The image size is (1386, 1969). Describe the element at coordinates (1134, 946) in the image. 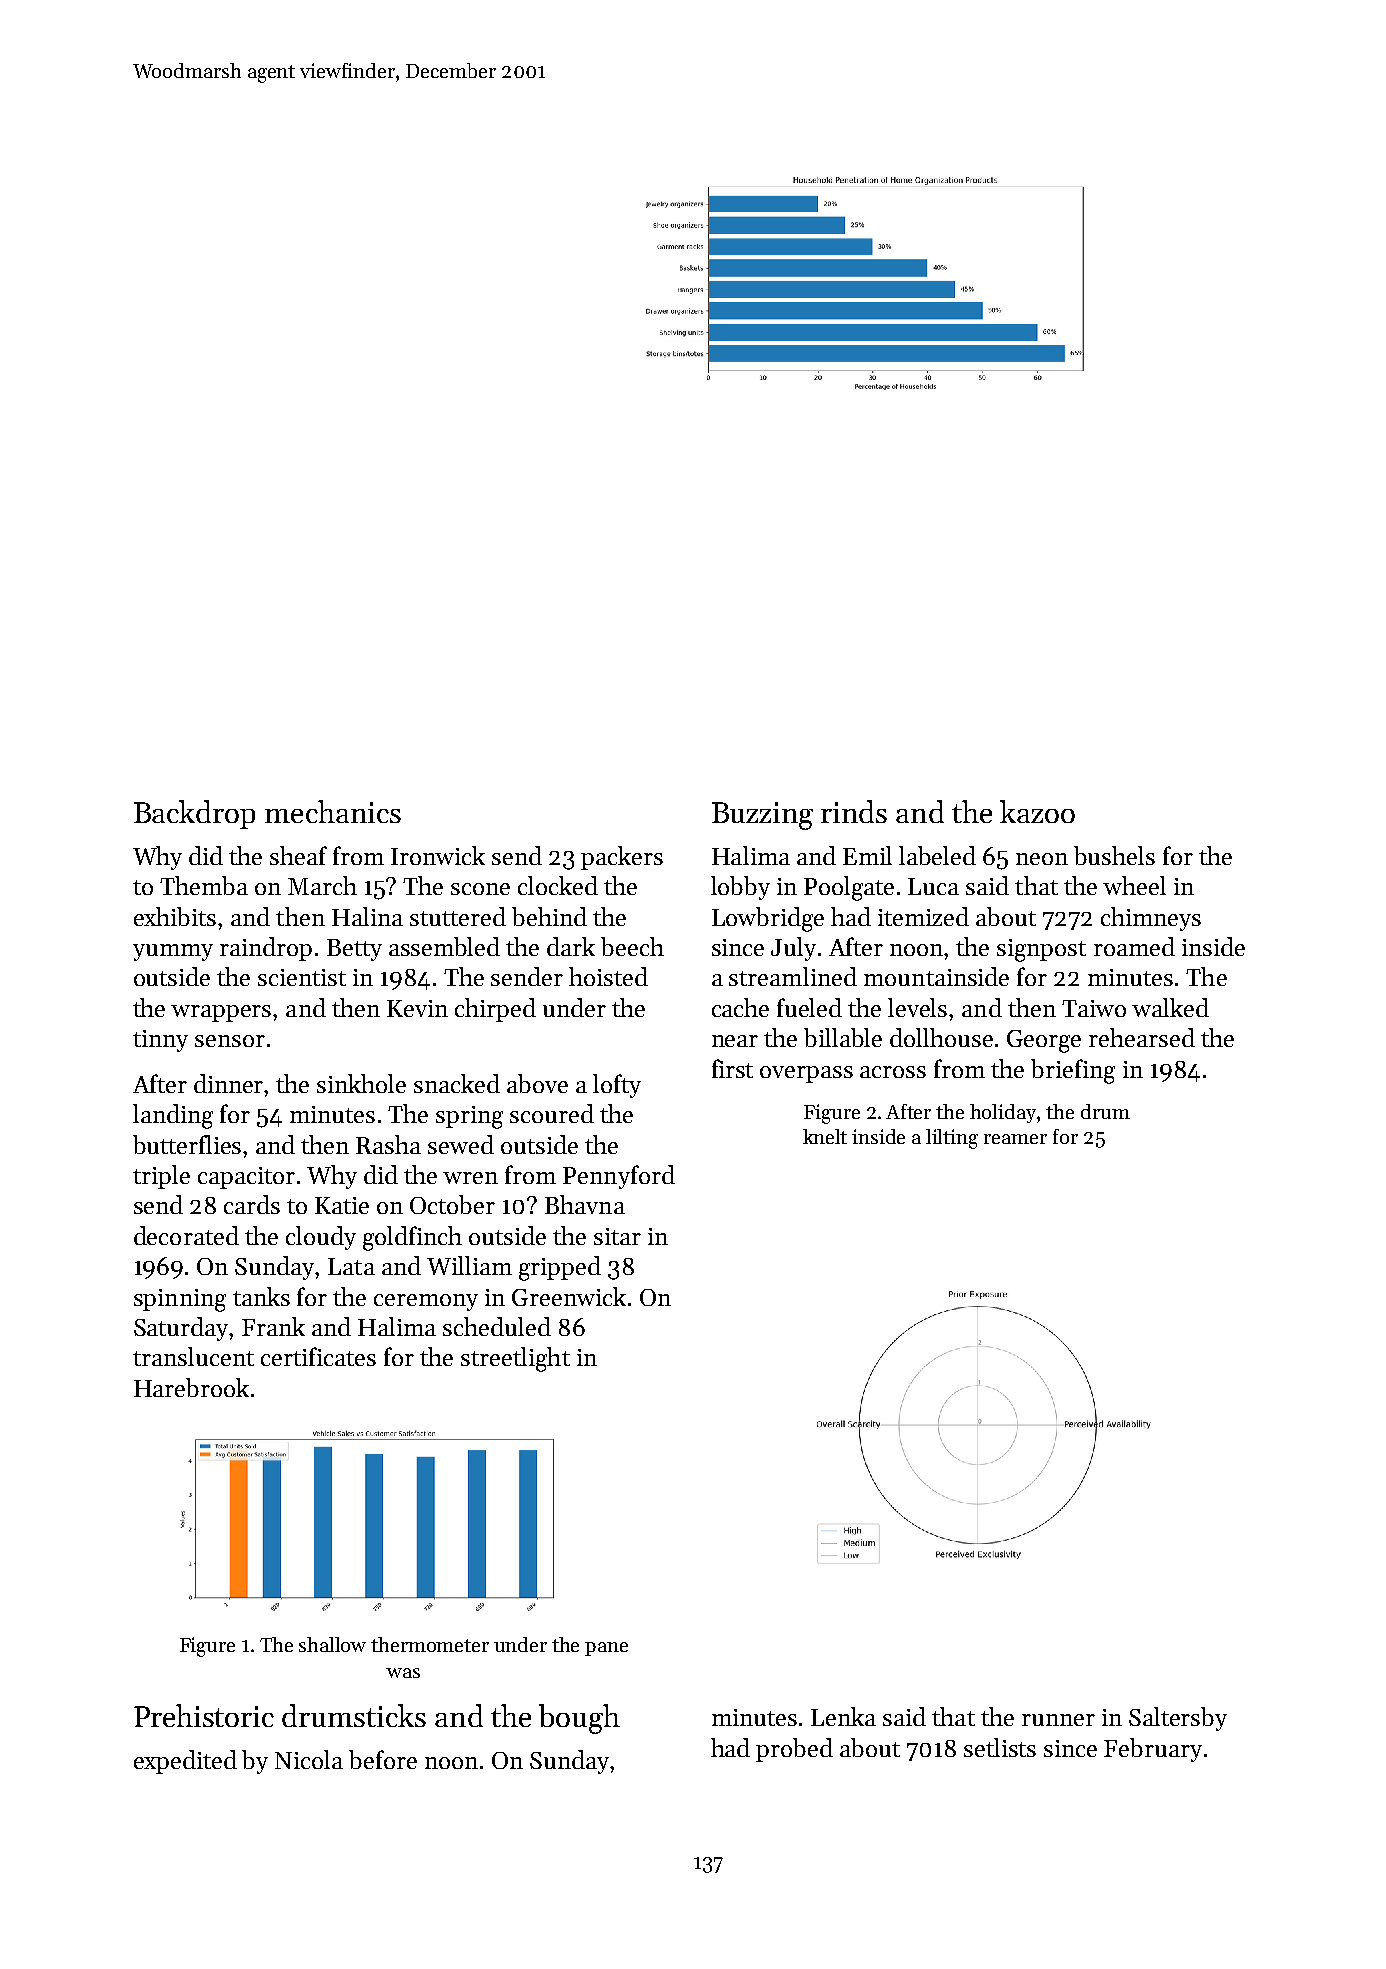

I see `roamed` at that location.
